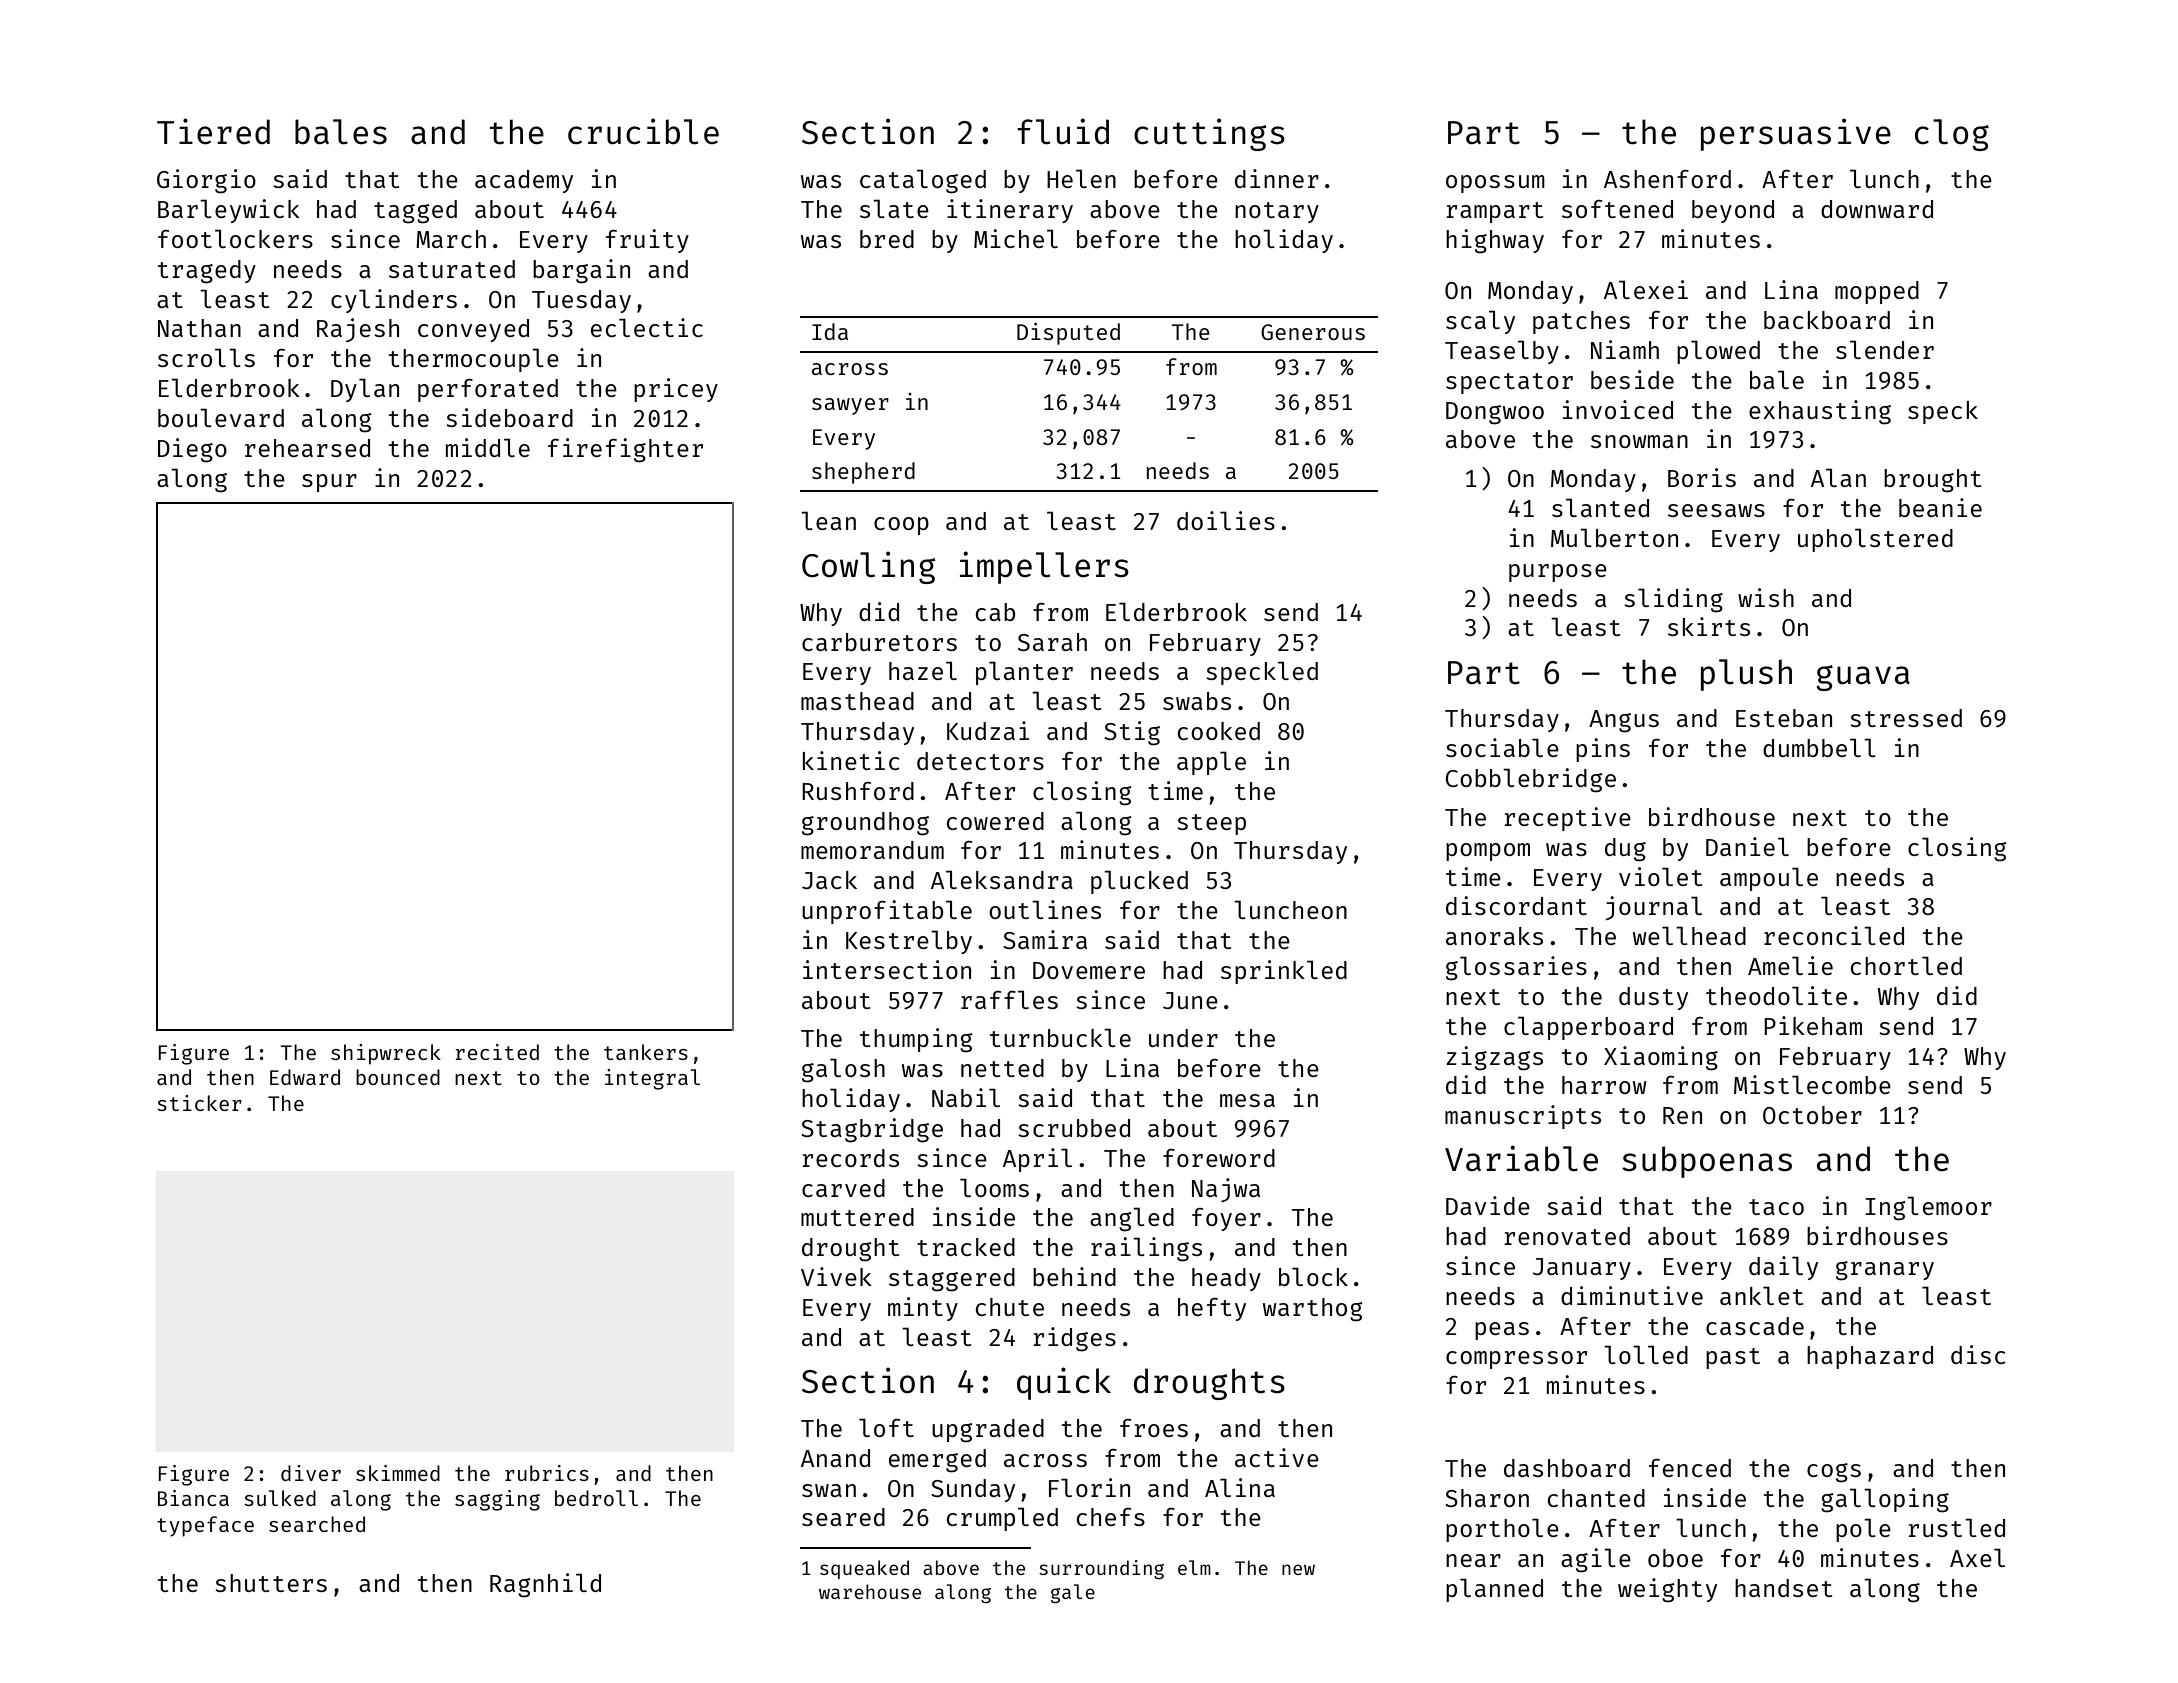 Image resolution: width=2178 pixels, height=1683 pixels. I want to click on impellers, so click(1044, 567).
